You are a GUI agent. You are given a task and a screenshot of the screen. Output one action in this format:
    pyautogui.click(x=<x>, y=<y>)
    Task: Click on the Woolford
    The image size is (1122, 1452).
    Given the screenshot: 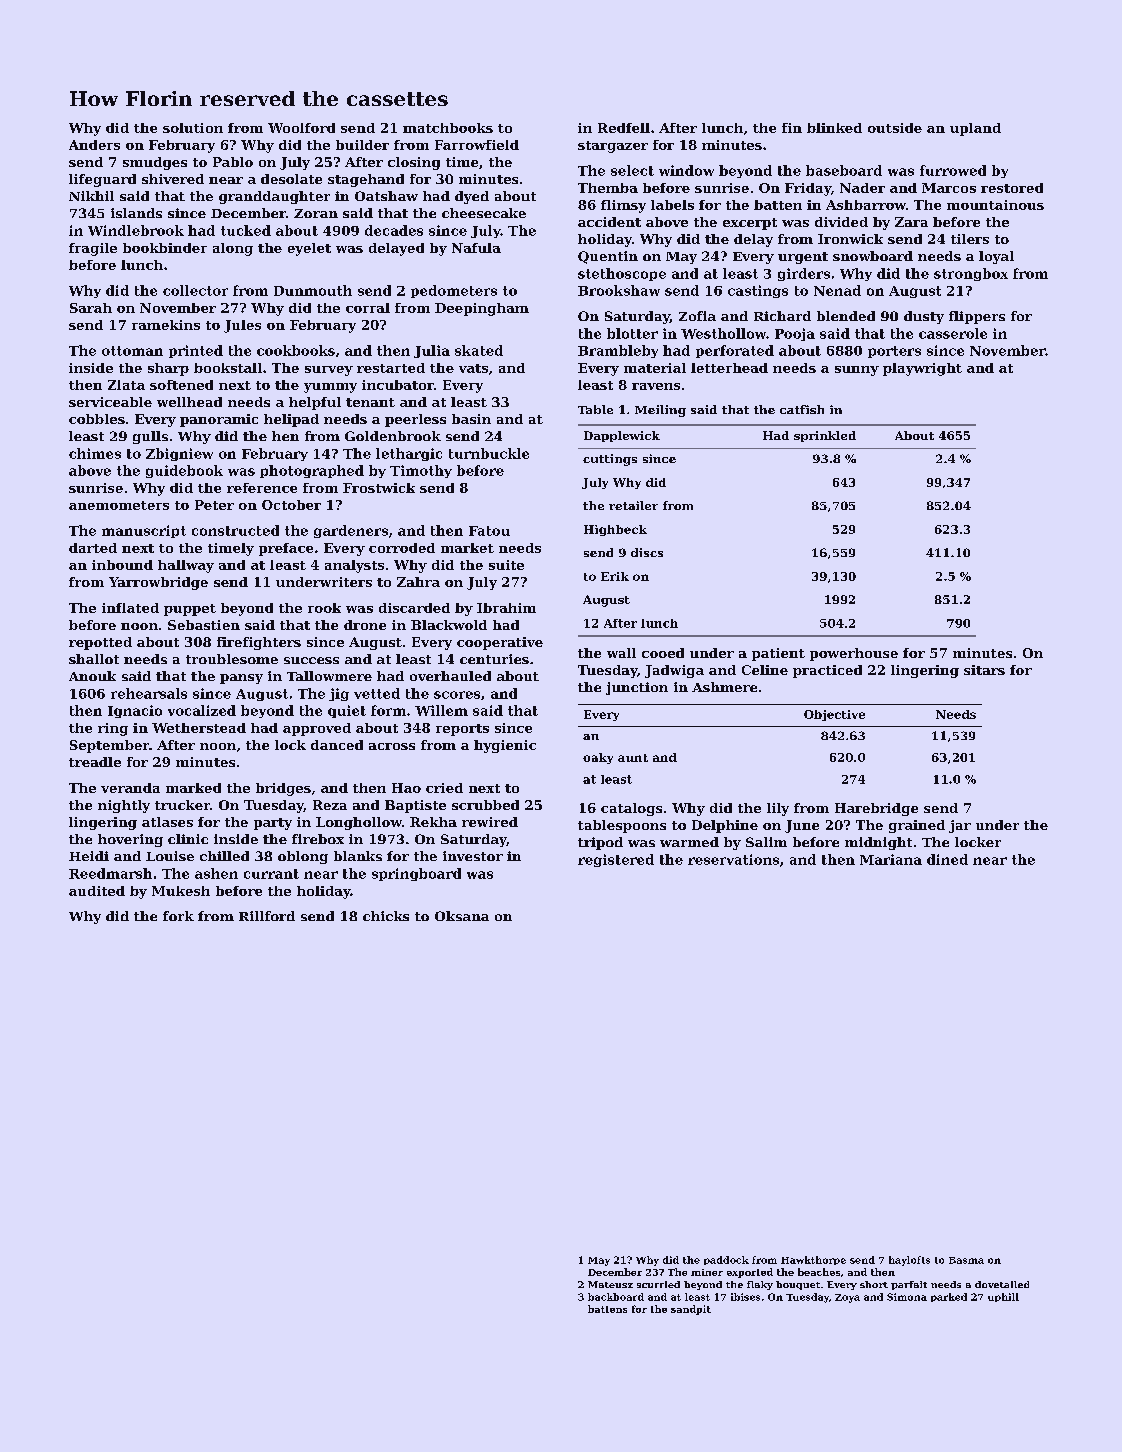 What is the action you would take?
    pyautogui.click(x=301, y=128)
